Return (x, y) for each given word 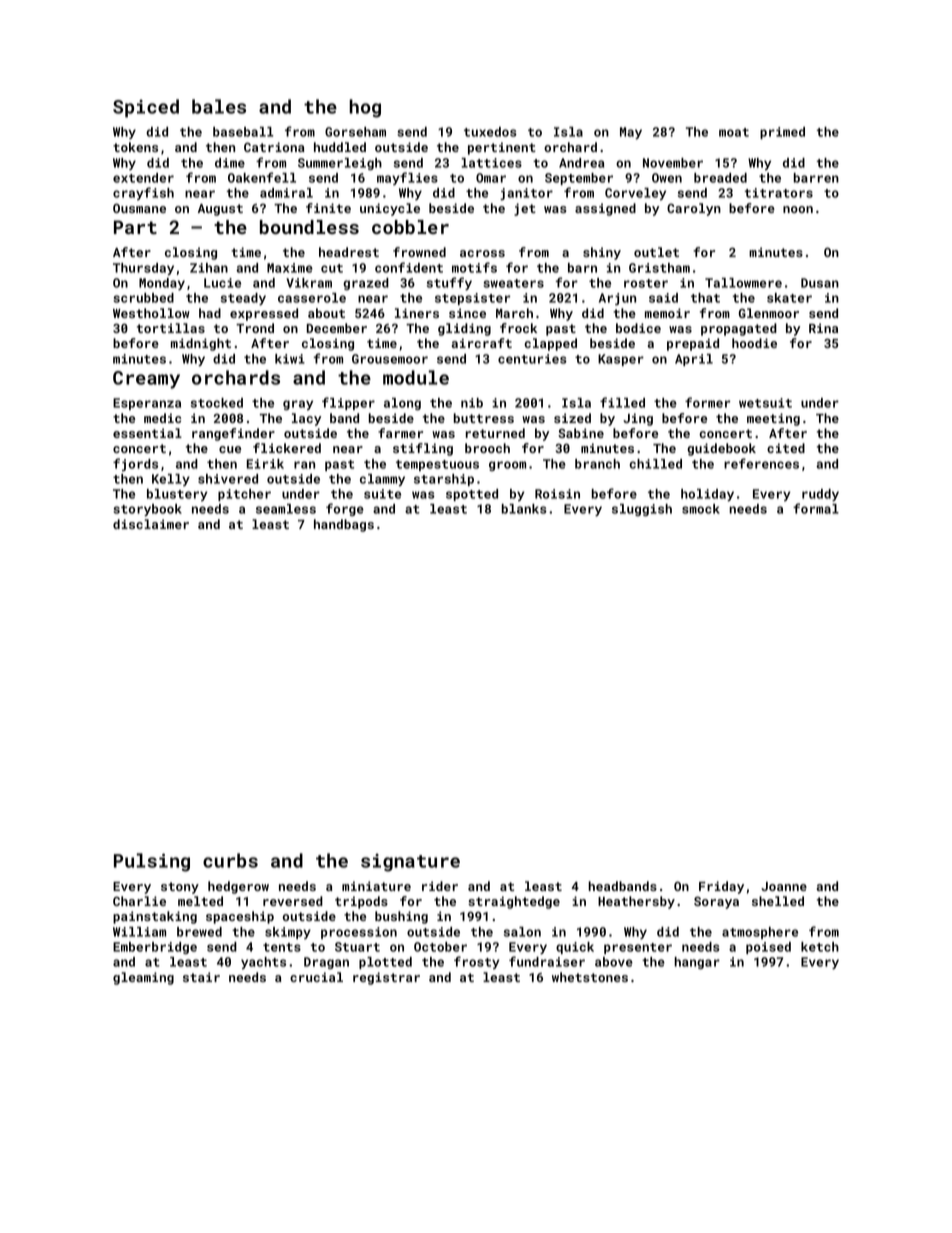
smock (701, 509)
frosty (477, 962)
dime (230, 163)
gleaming (143, 978)
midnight (201, 344)
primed (782, 133)
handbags (344, 525)
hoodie (754, 343)
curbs (230, 860)
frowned (419, 252)
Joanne (784, 886)
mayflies (407, 178)
